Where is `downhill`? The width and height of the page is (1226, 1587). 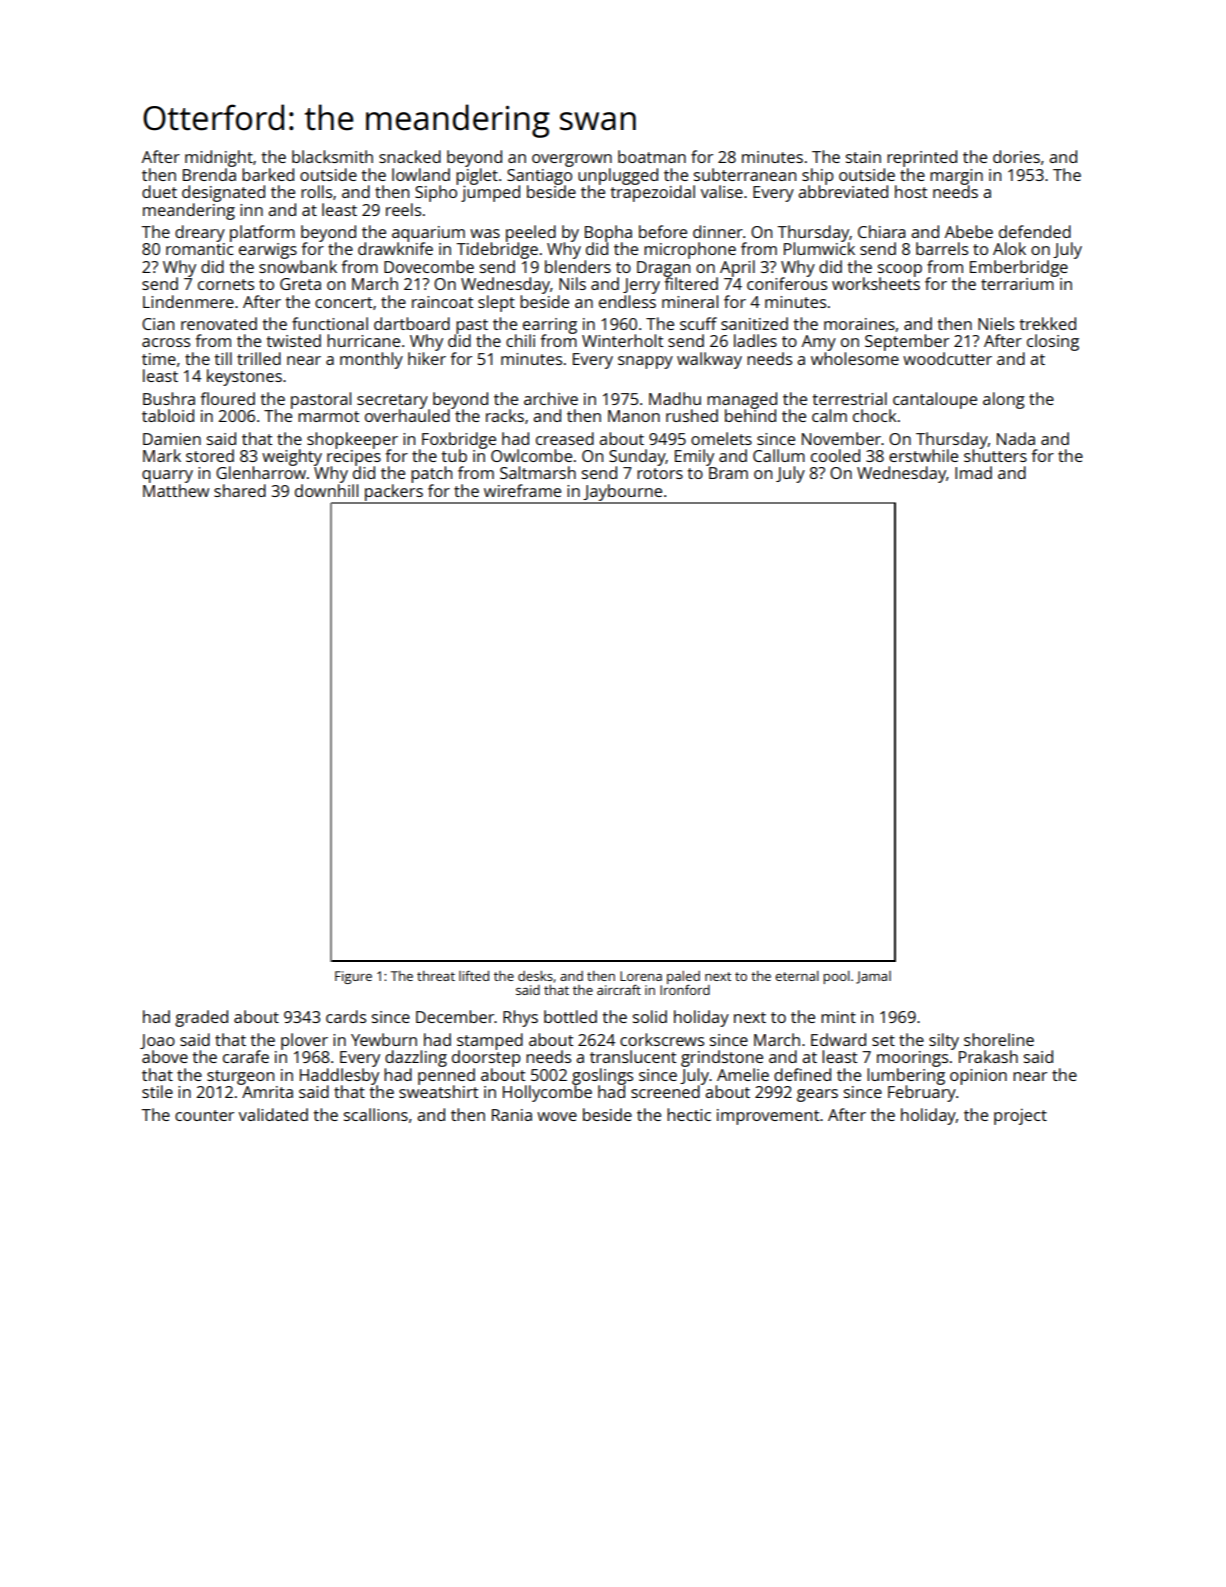
downhill is located at coordinates (326, 490).
